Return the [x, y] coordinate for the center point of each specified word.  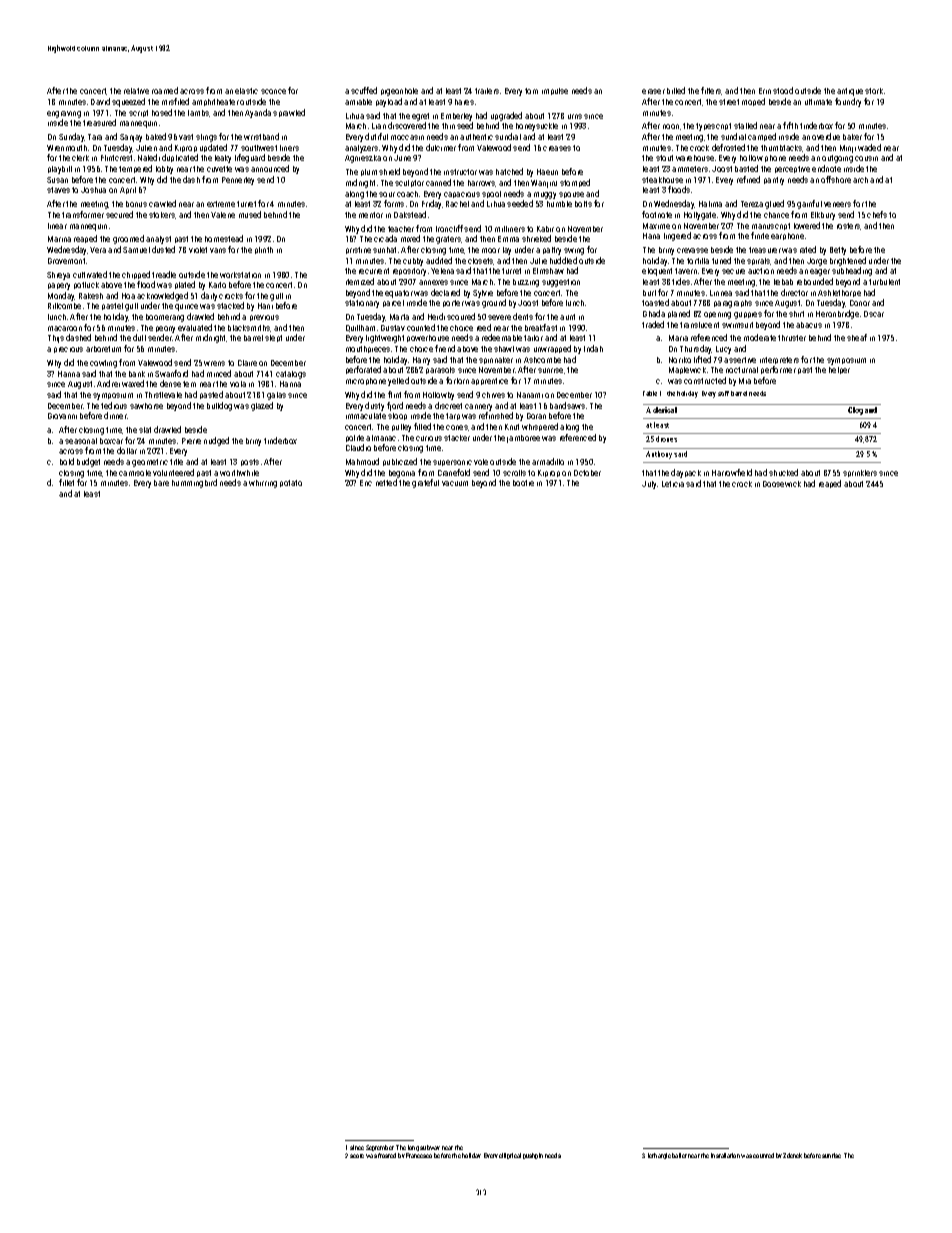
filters [711, 91]
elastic [246, 91]
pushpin [533, 1156]
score [357, 1156]
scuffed [364, 90]
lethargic [659, 1156]
